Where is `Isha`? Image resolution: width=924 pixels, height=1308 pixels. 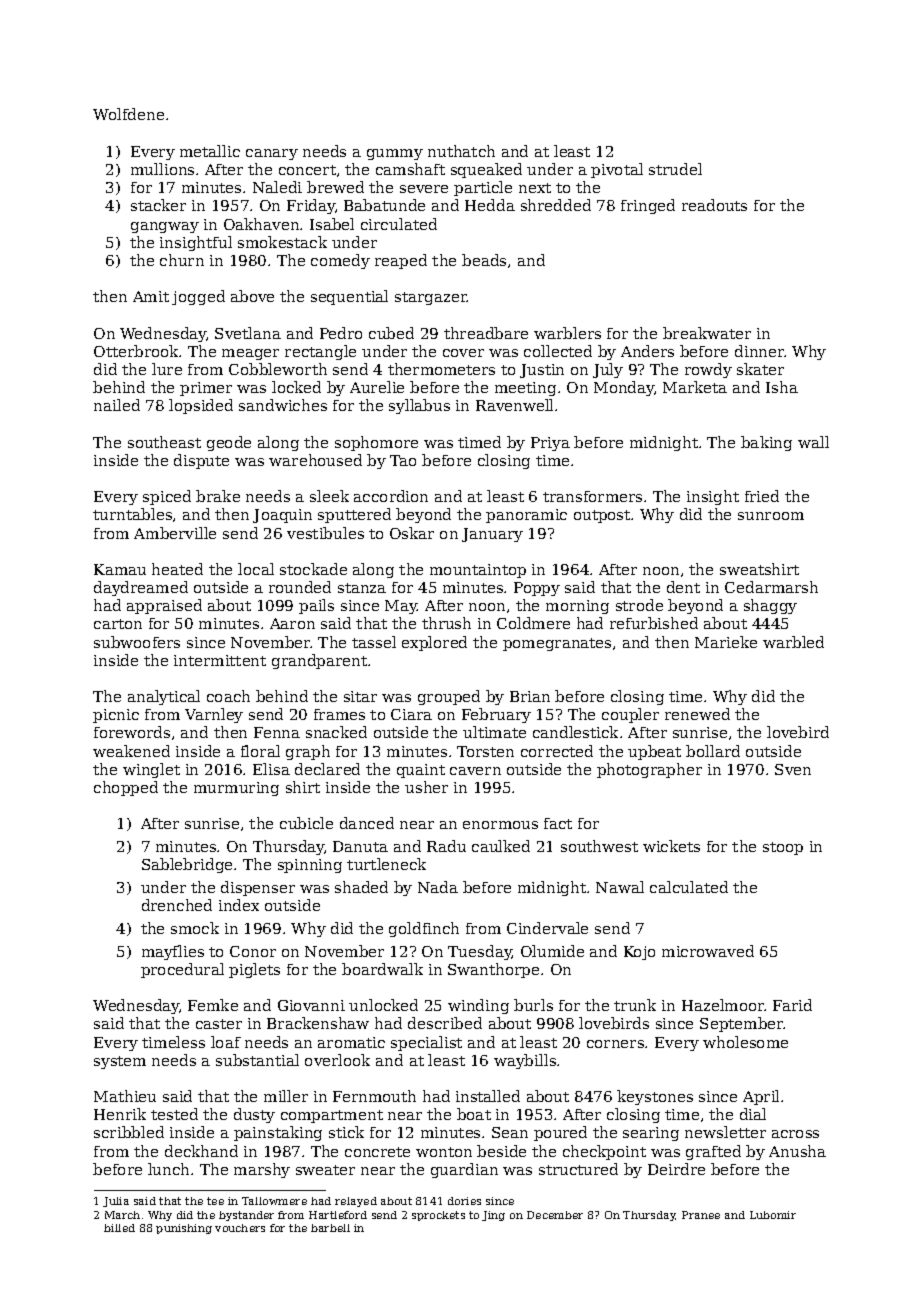 Isha is located at coordinates (782, 387).
